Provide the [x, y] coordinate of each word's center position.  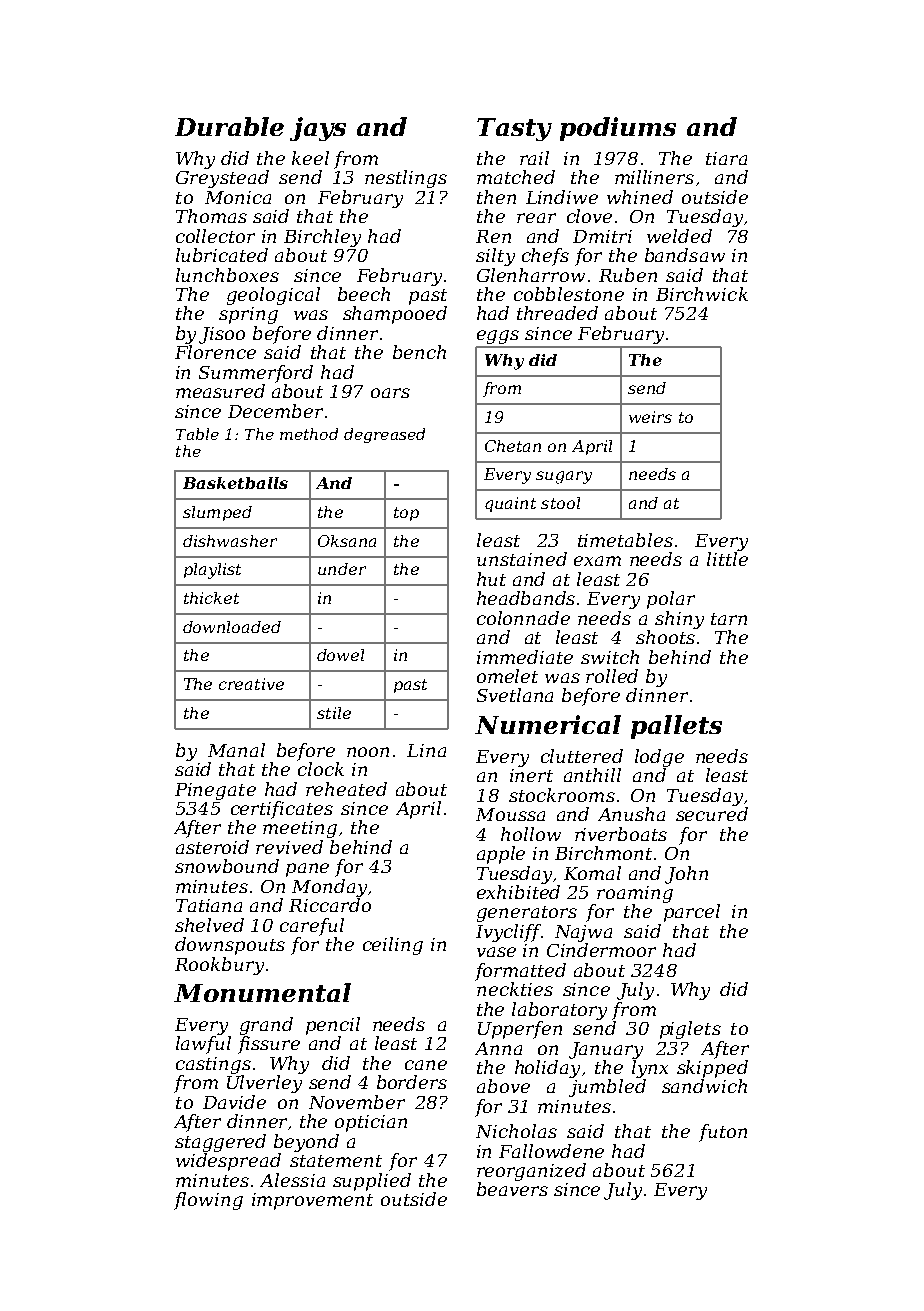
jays [318, 129]
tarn [729, 619]
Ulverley [264, 1084]
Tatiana [209, 905]
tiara [726, 158]
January [606, 1050]
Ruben [628, 275]
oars [390, 393]
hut [491, 579]
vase [496, 952]
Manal [236, 750]
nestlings [406, 179]
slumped [217, 513]
